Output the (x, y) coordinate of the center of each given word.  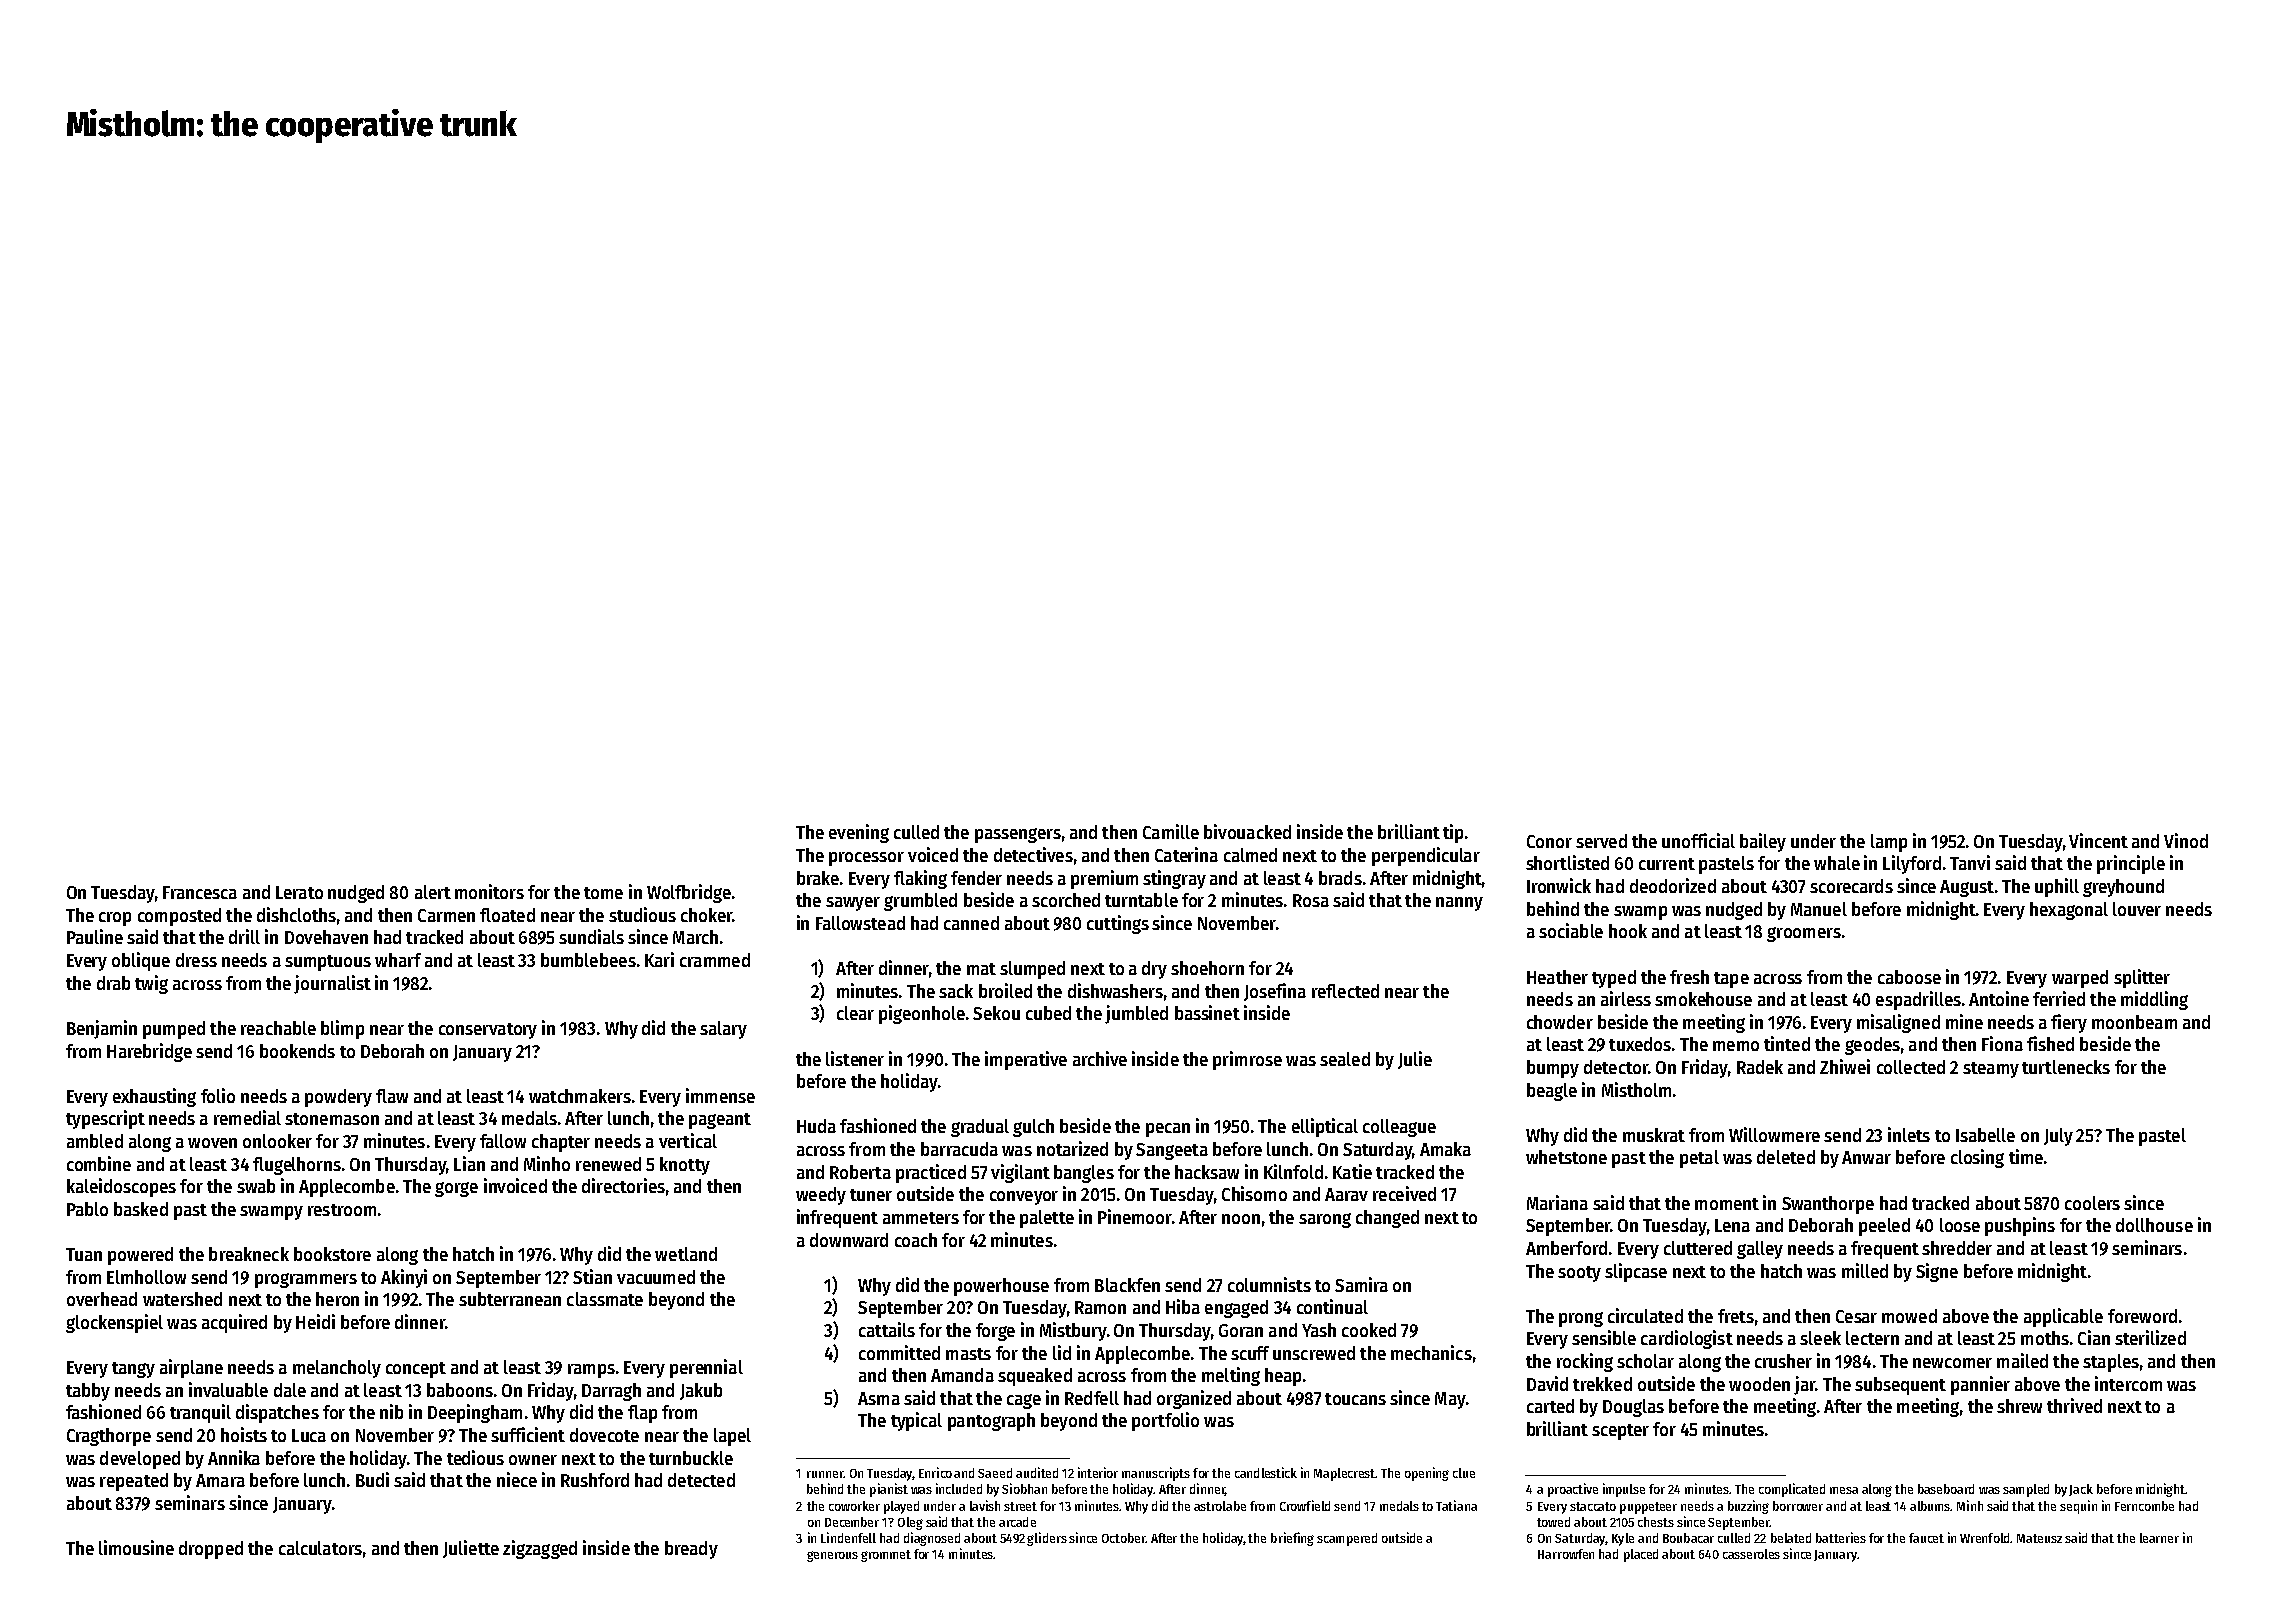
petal (1699, 1159)
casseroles (1751, 1554)
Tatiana (1456, 1505)
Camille (1171, 831)
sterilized (2150, 1337)
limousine (136, 1547)
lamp (1889, 843)
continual (1332, 1306)
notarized (1072, 1148)
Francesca (200, 892)
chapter (561, 1143)
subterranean (510, 1299)
